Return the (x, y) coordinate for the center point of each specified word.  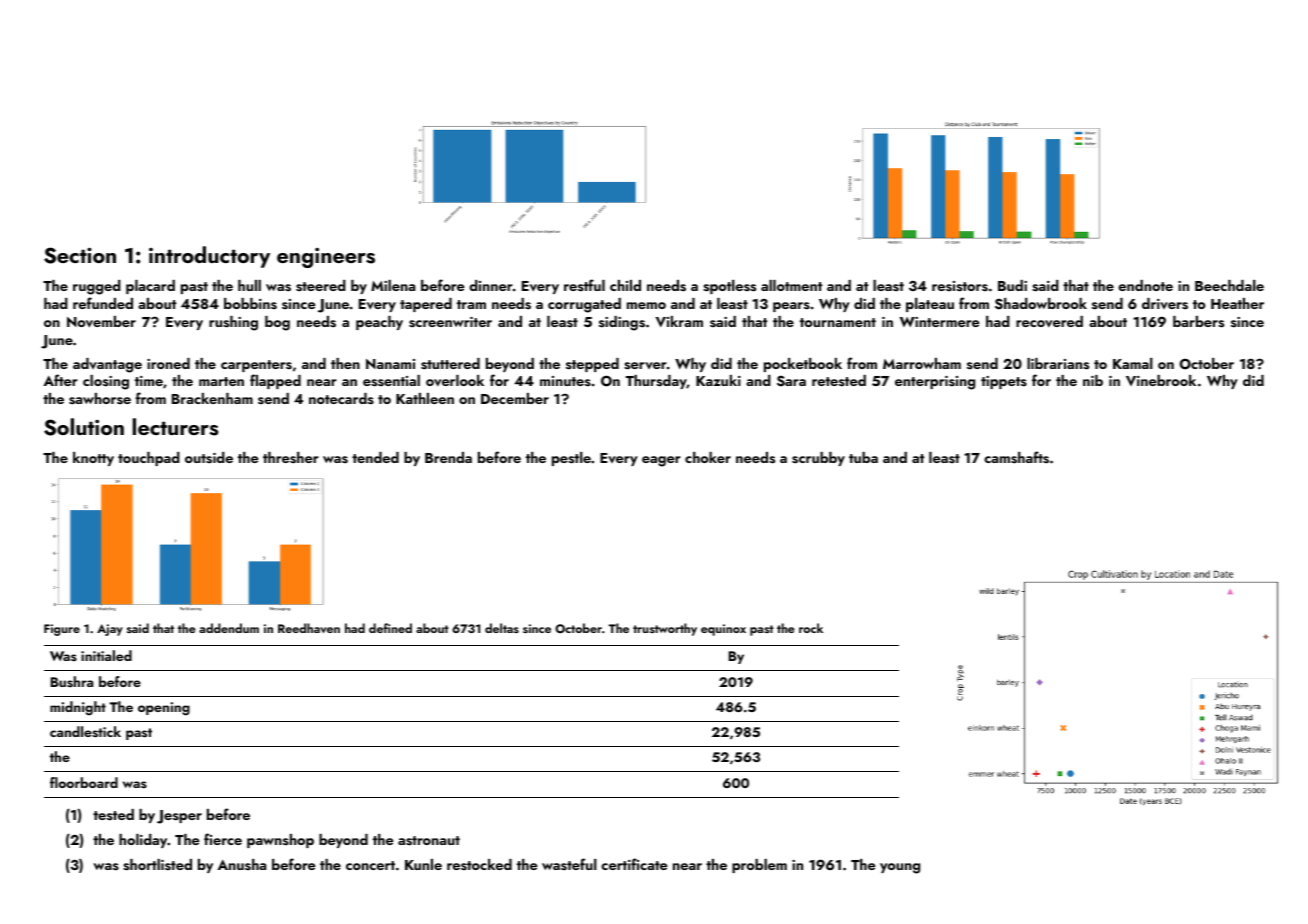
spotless (729, 287)
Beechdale (1229, 285)
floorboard (84, 782)
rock (811, 628)
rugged (97, 287)
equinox (723, 630)
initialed (106, 655)
